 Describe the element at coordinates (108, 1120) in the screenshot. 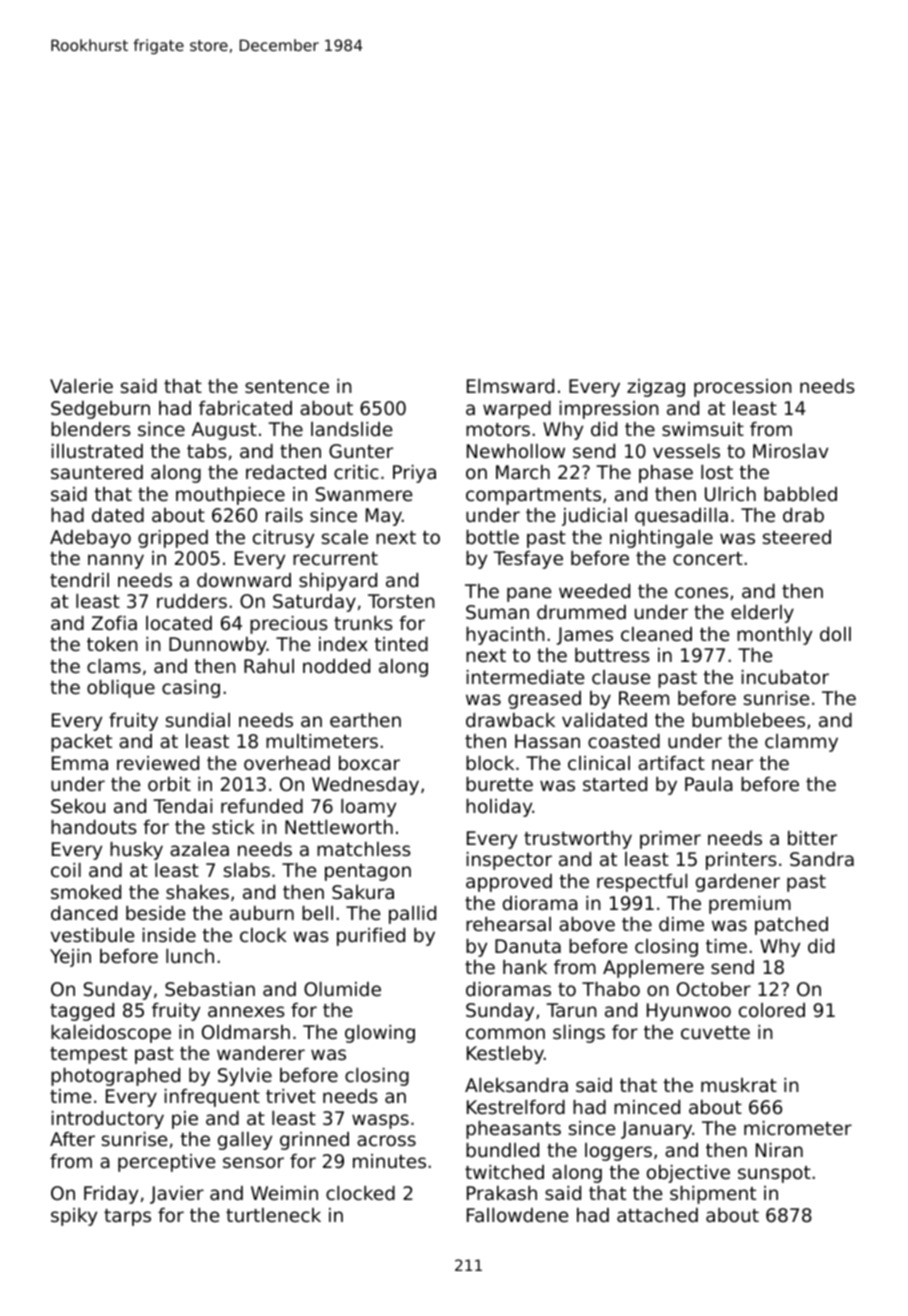

I see `introductory` at that location.
